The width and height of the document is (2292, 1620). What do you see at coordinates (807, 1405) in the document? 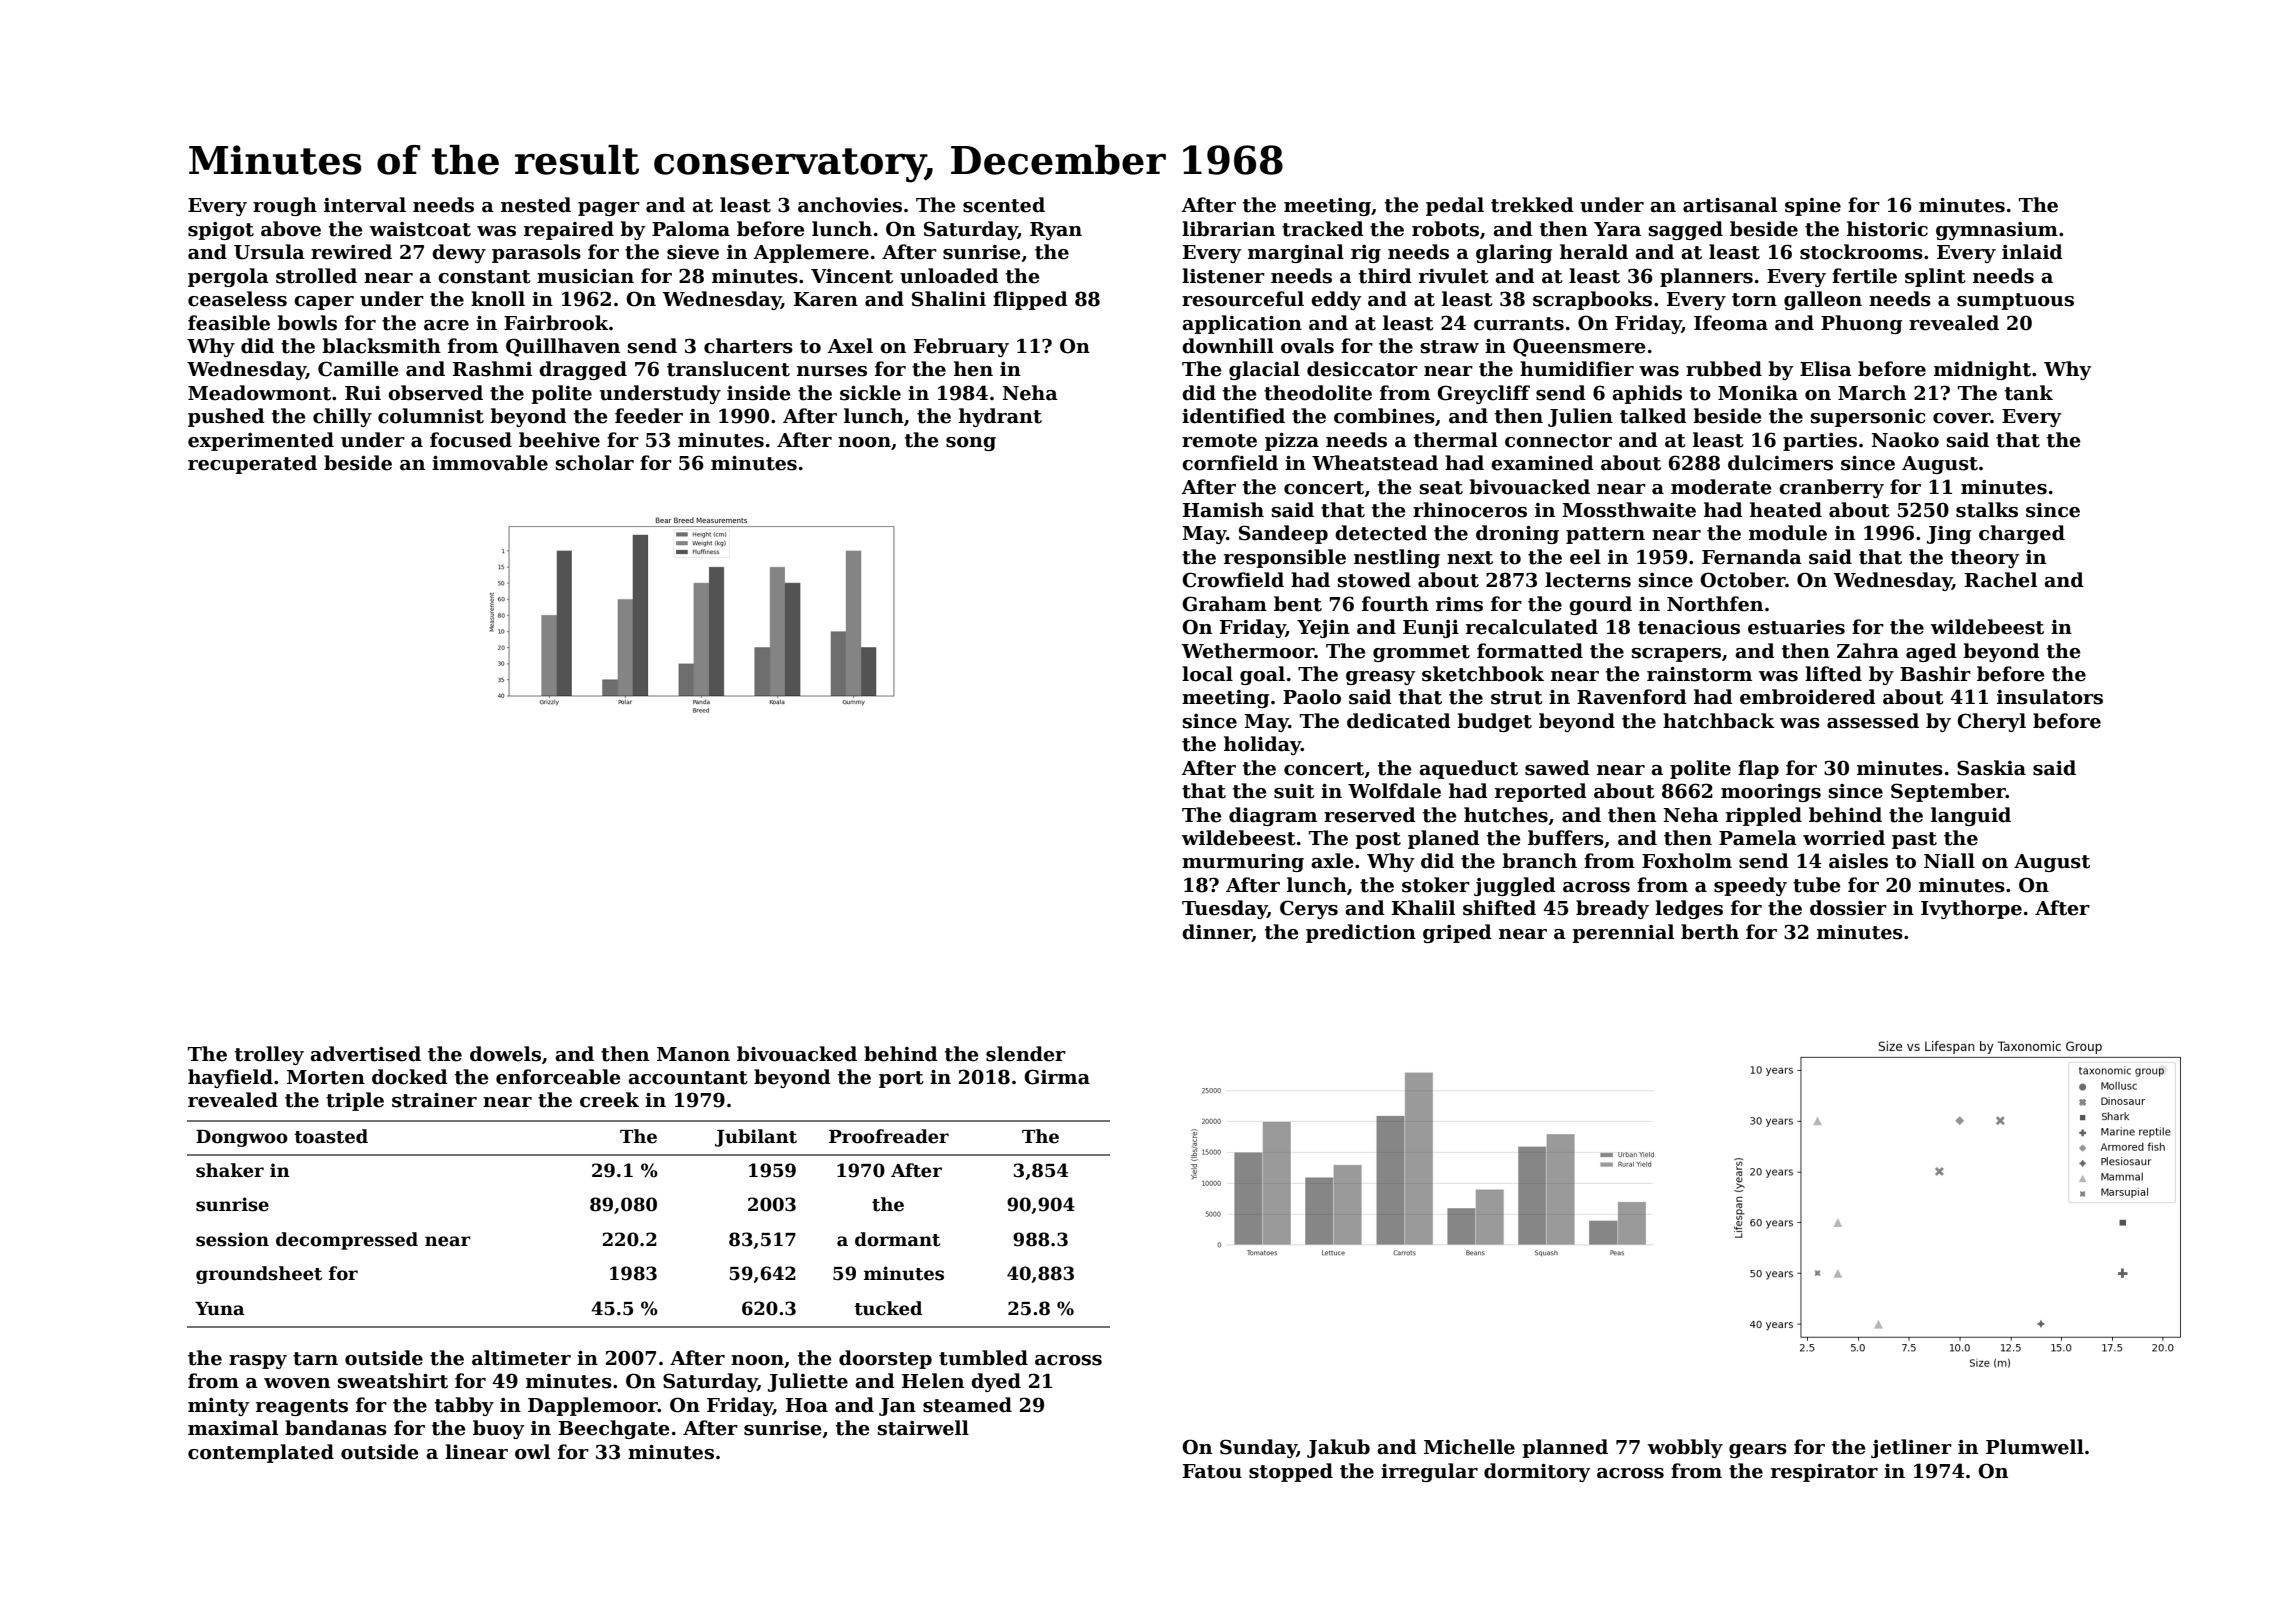
I see `Hoa` at bounding box center [807, 1405].
